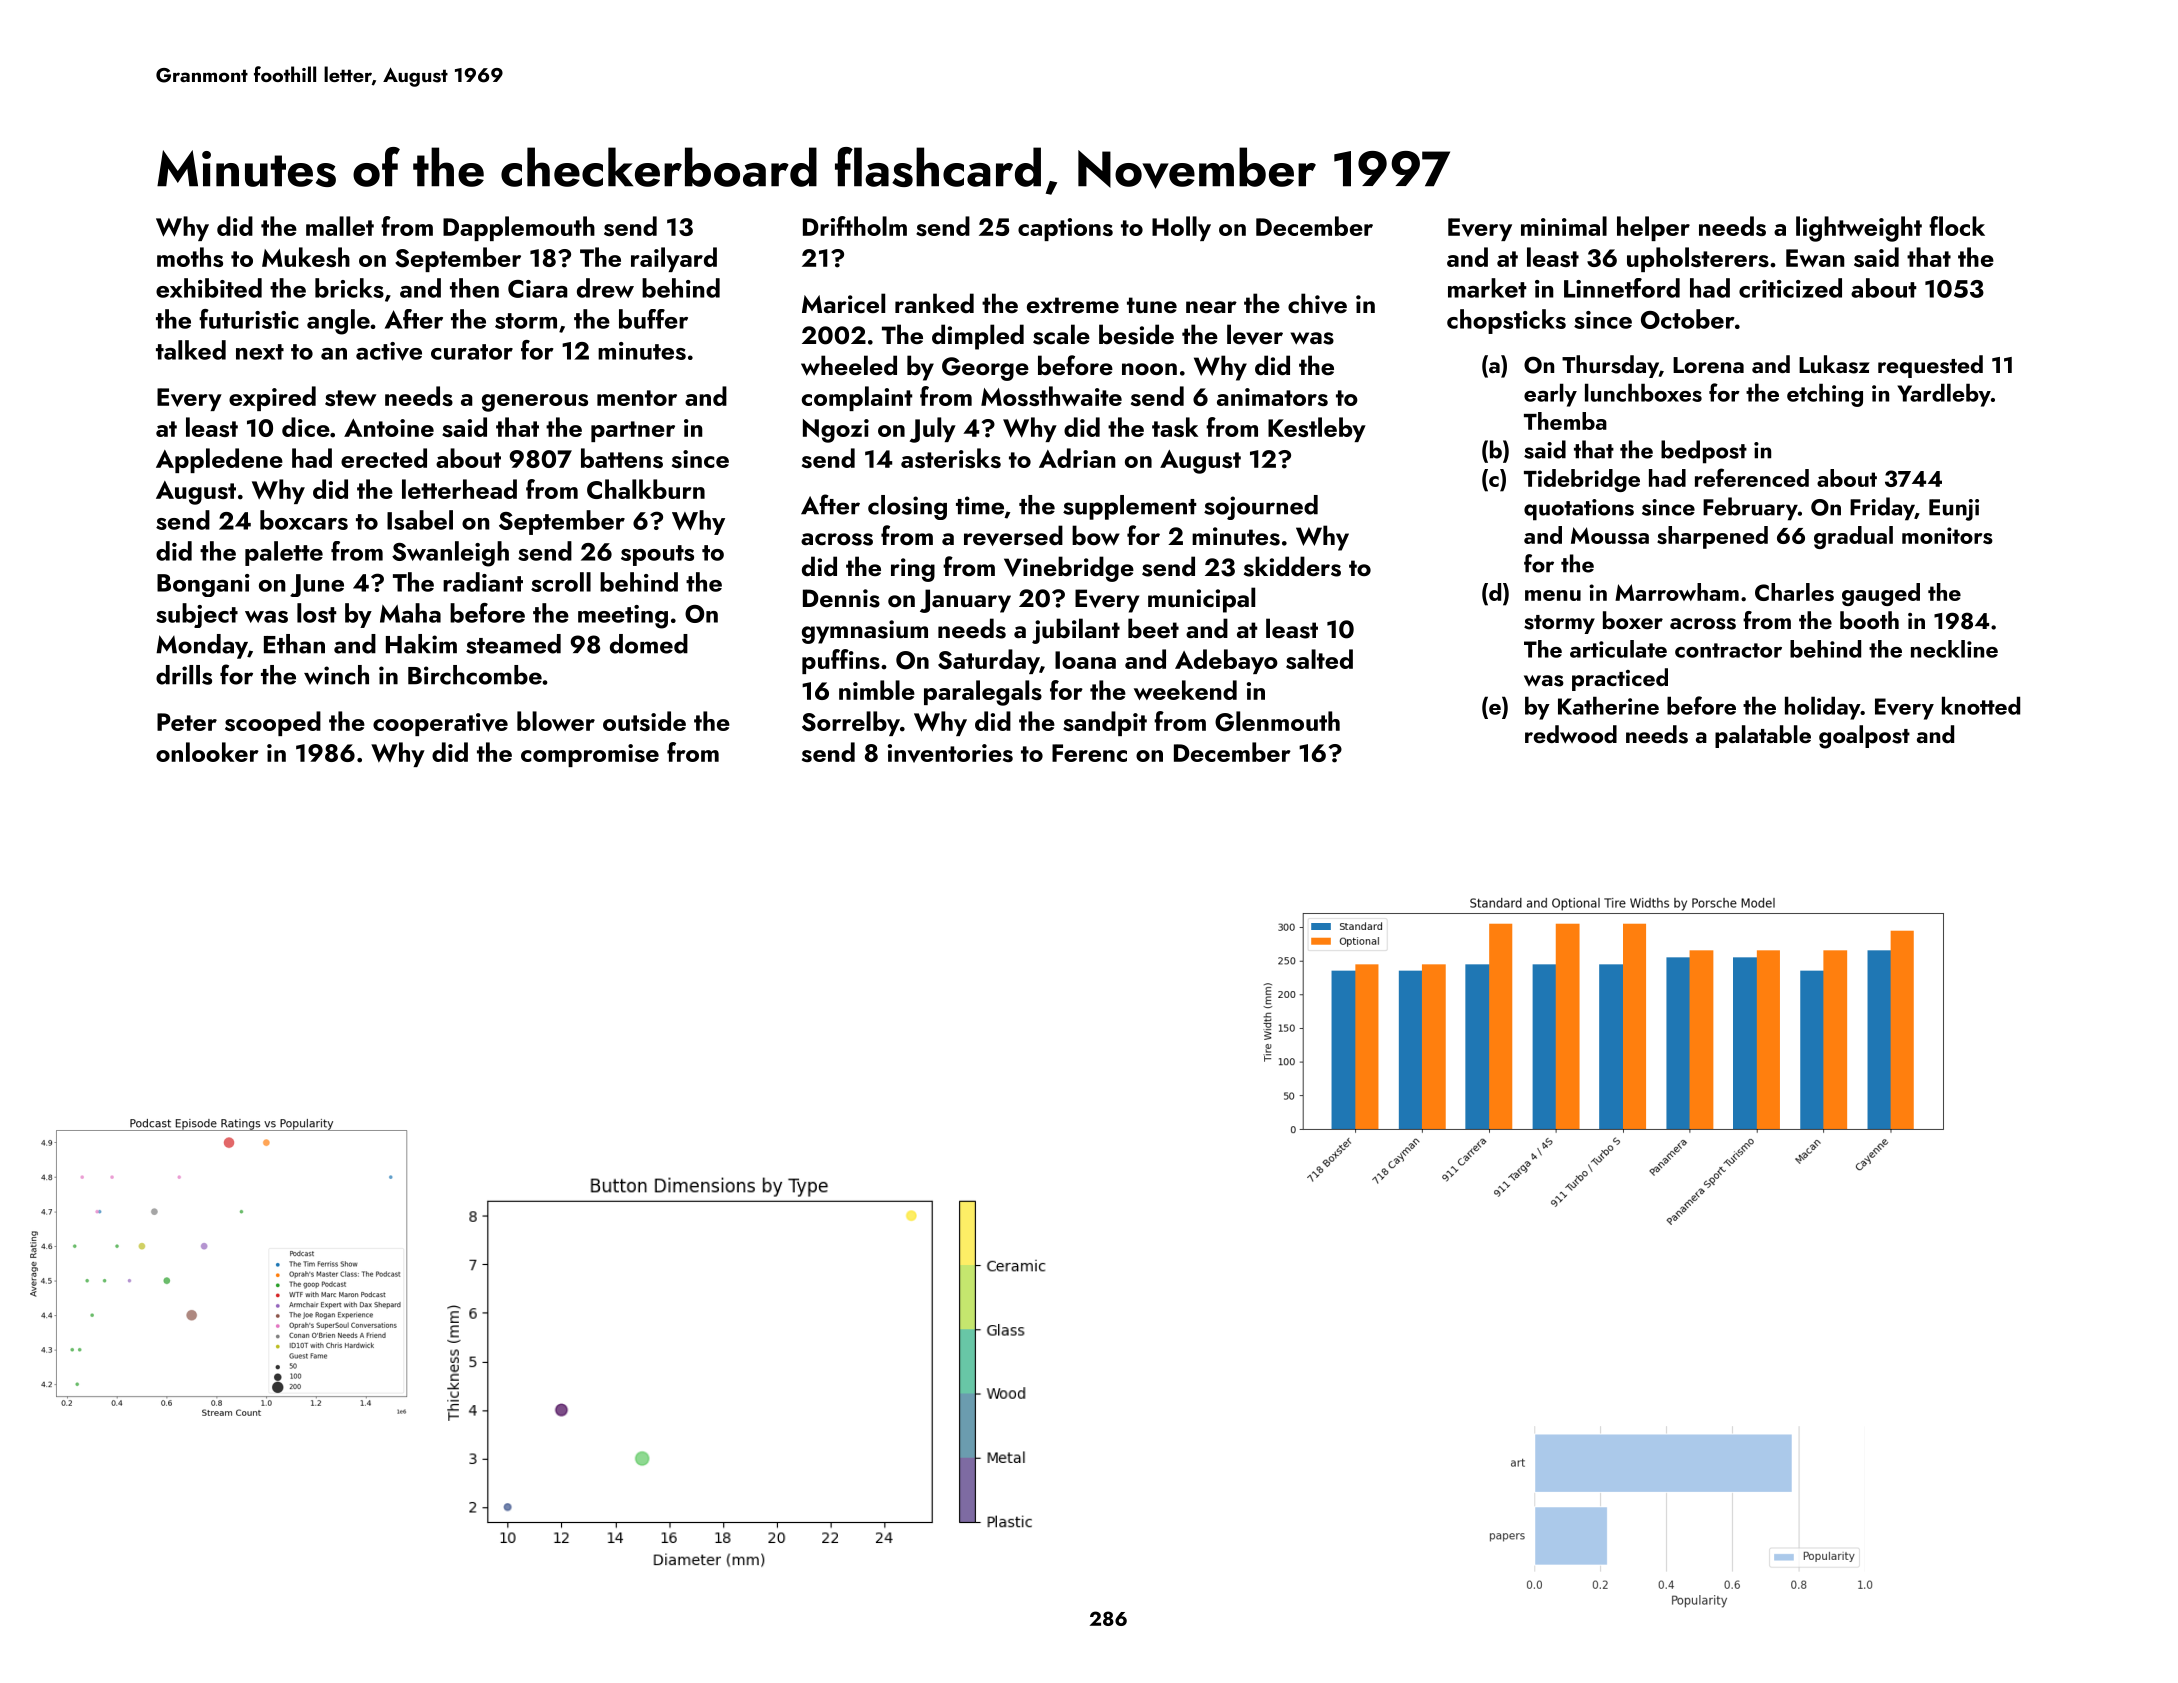 The image size is (2178, 1683). What do you see at coordinates (472, 352) in the screenshot?
I see `curator` at bounding box center [472, 352].
